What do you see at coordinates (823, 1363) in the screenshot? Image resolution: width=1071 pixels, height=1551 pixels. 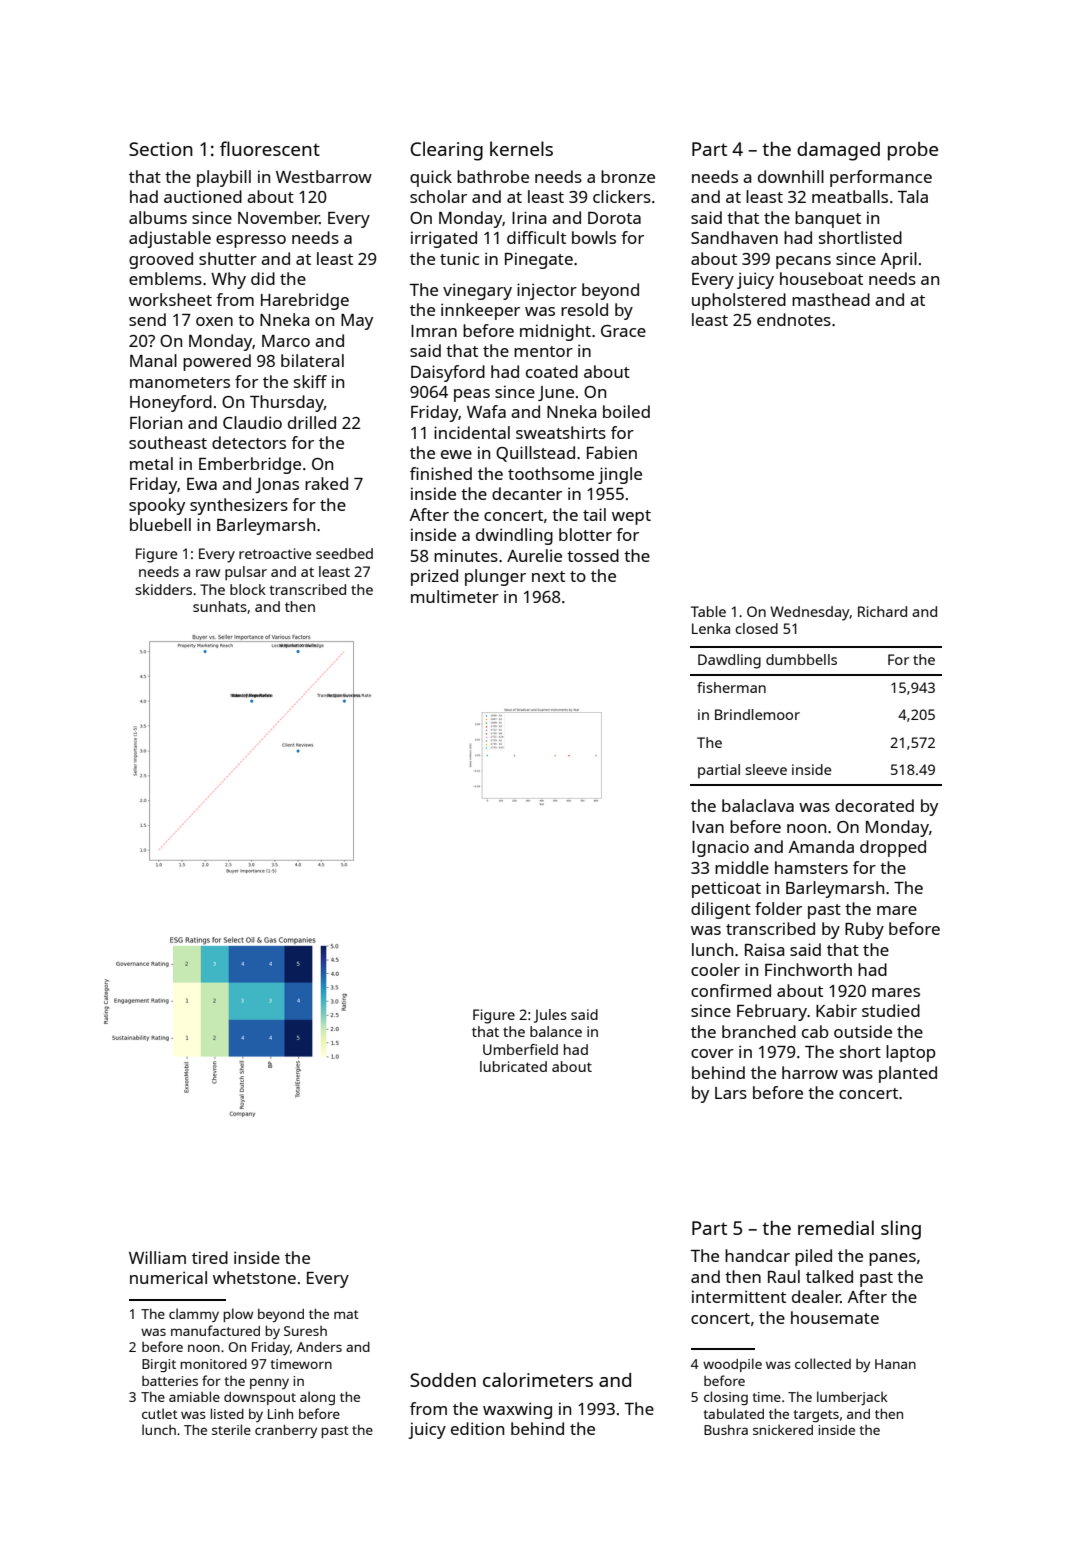 I see `collected` at bounding box center [823, 1363].
